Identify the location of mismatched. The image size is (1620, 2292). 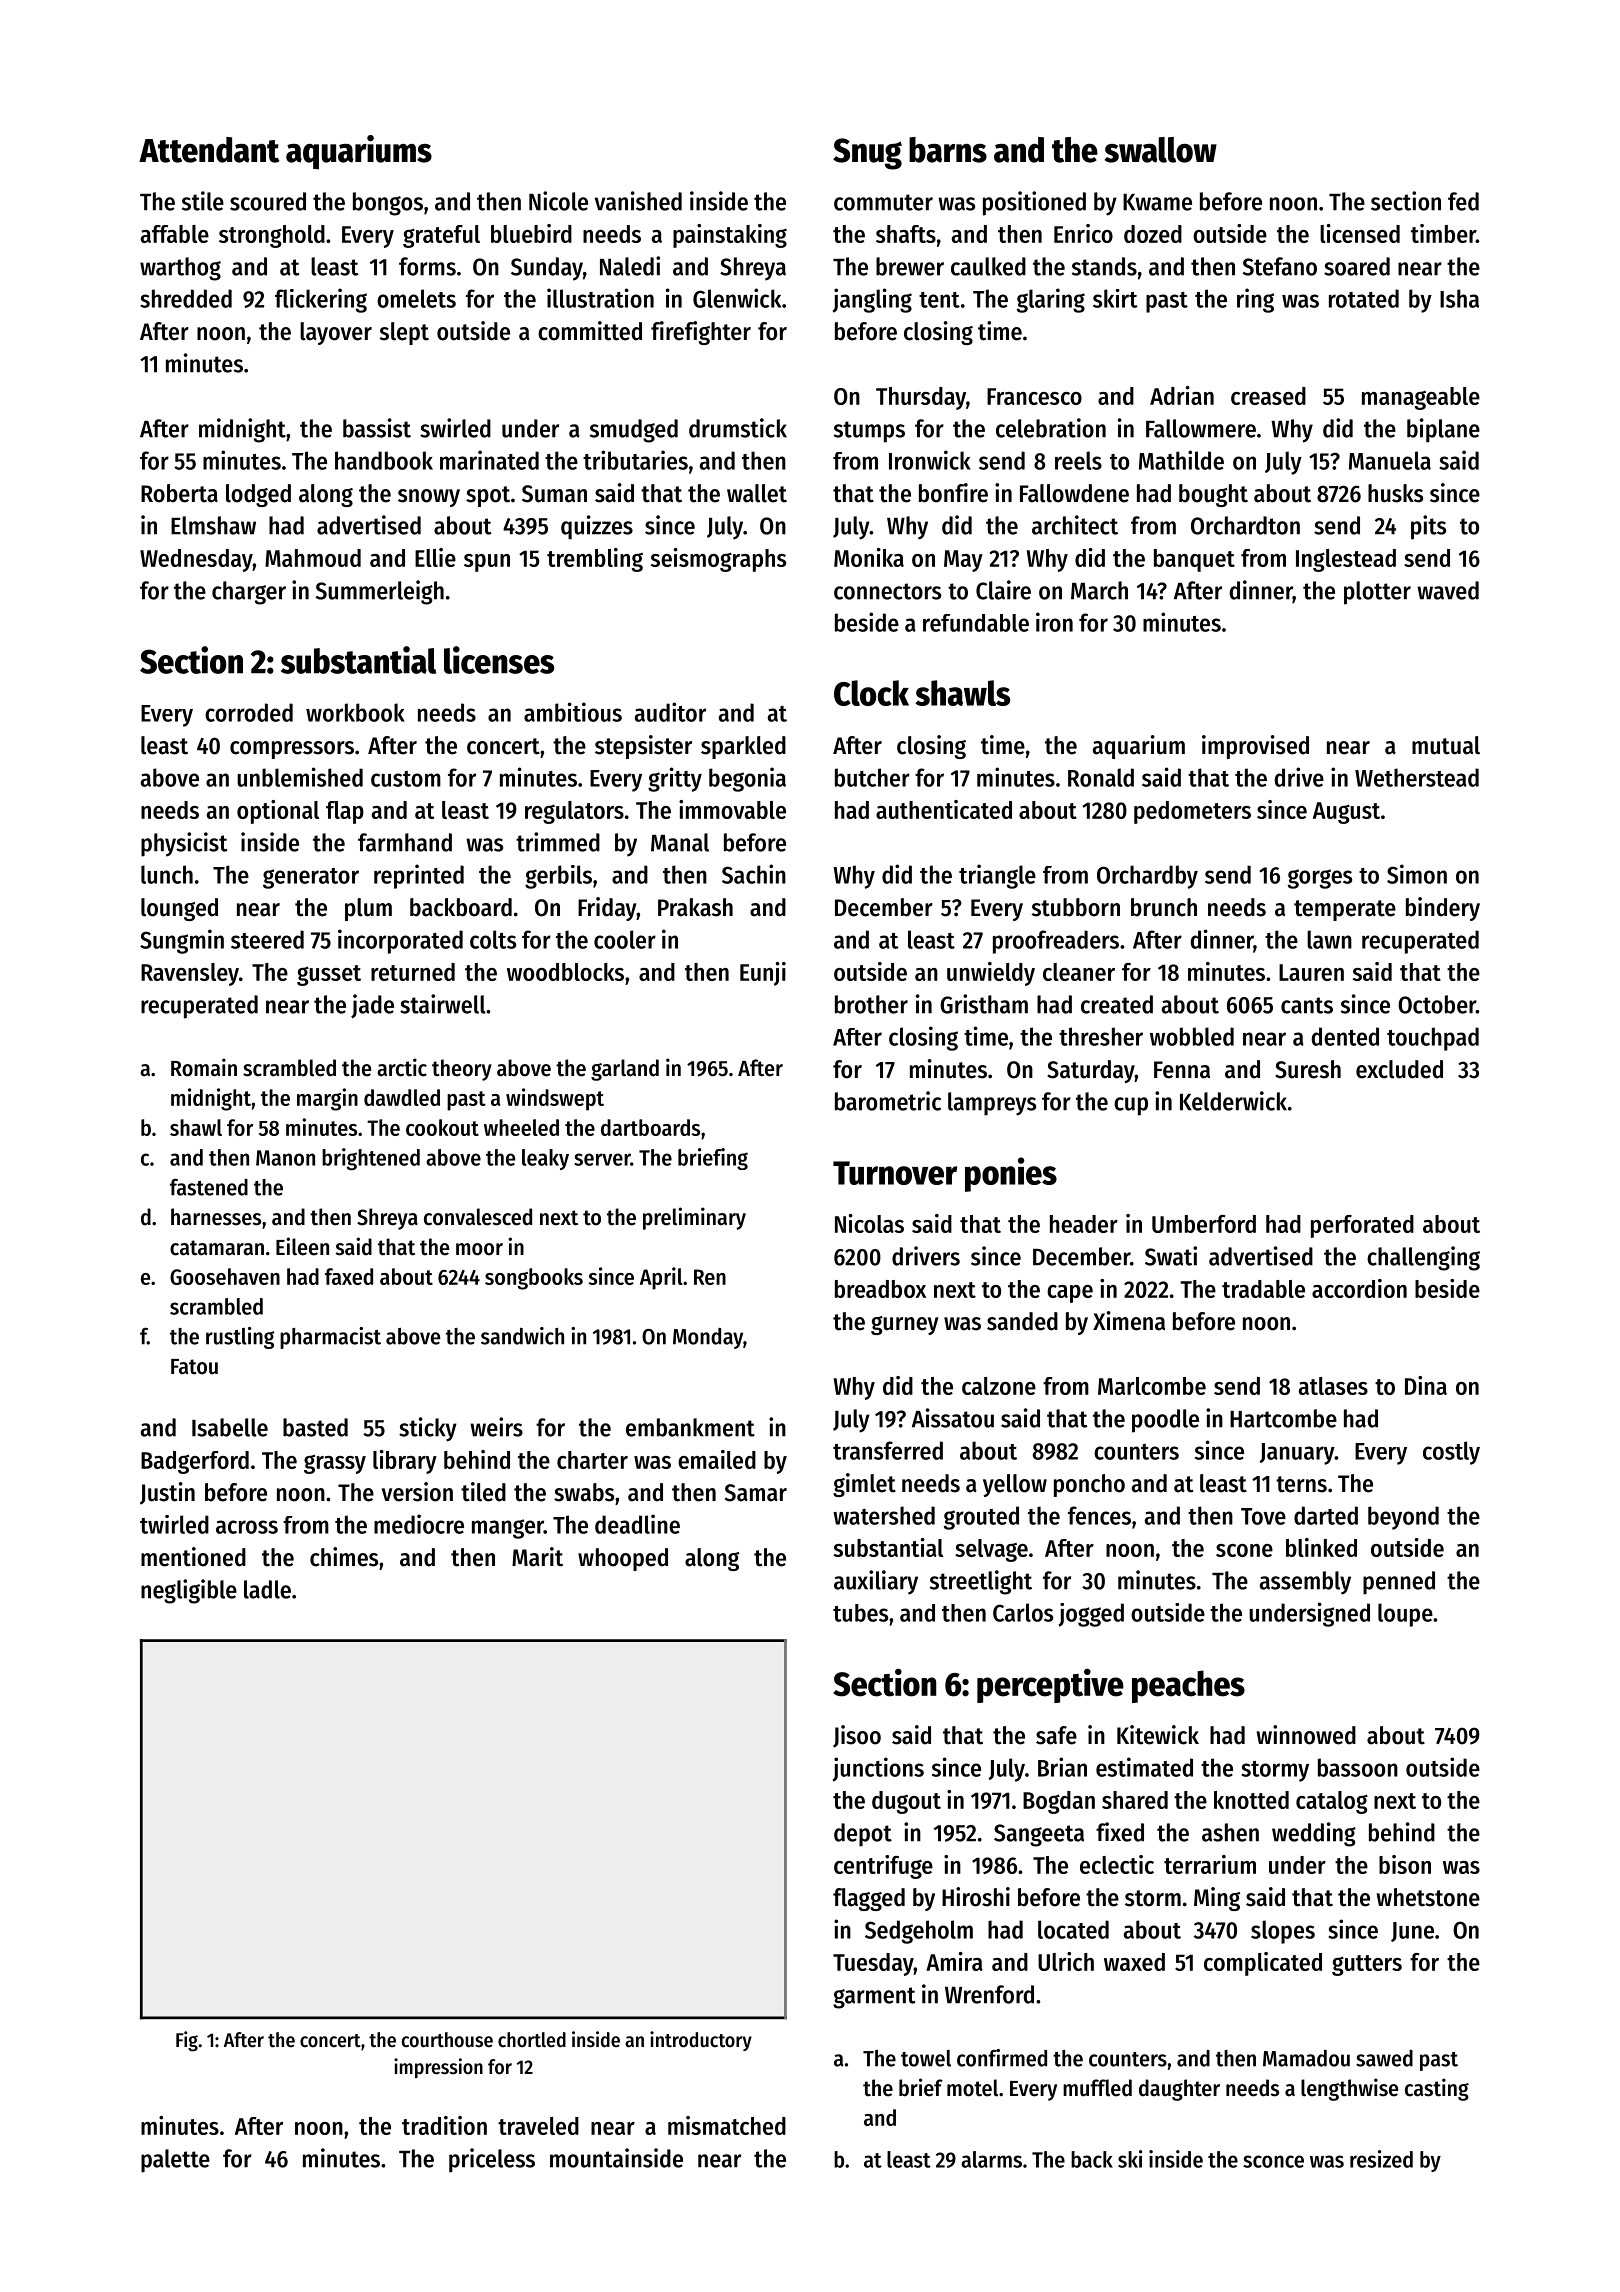
(727, 2125).
